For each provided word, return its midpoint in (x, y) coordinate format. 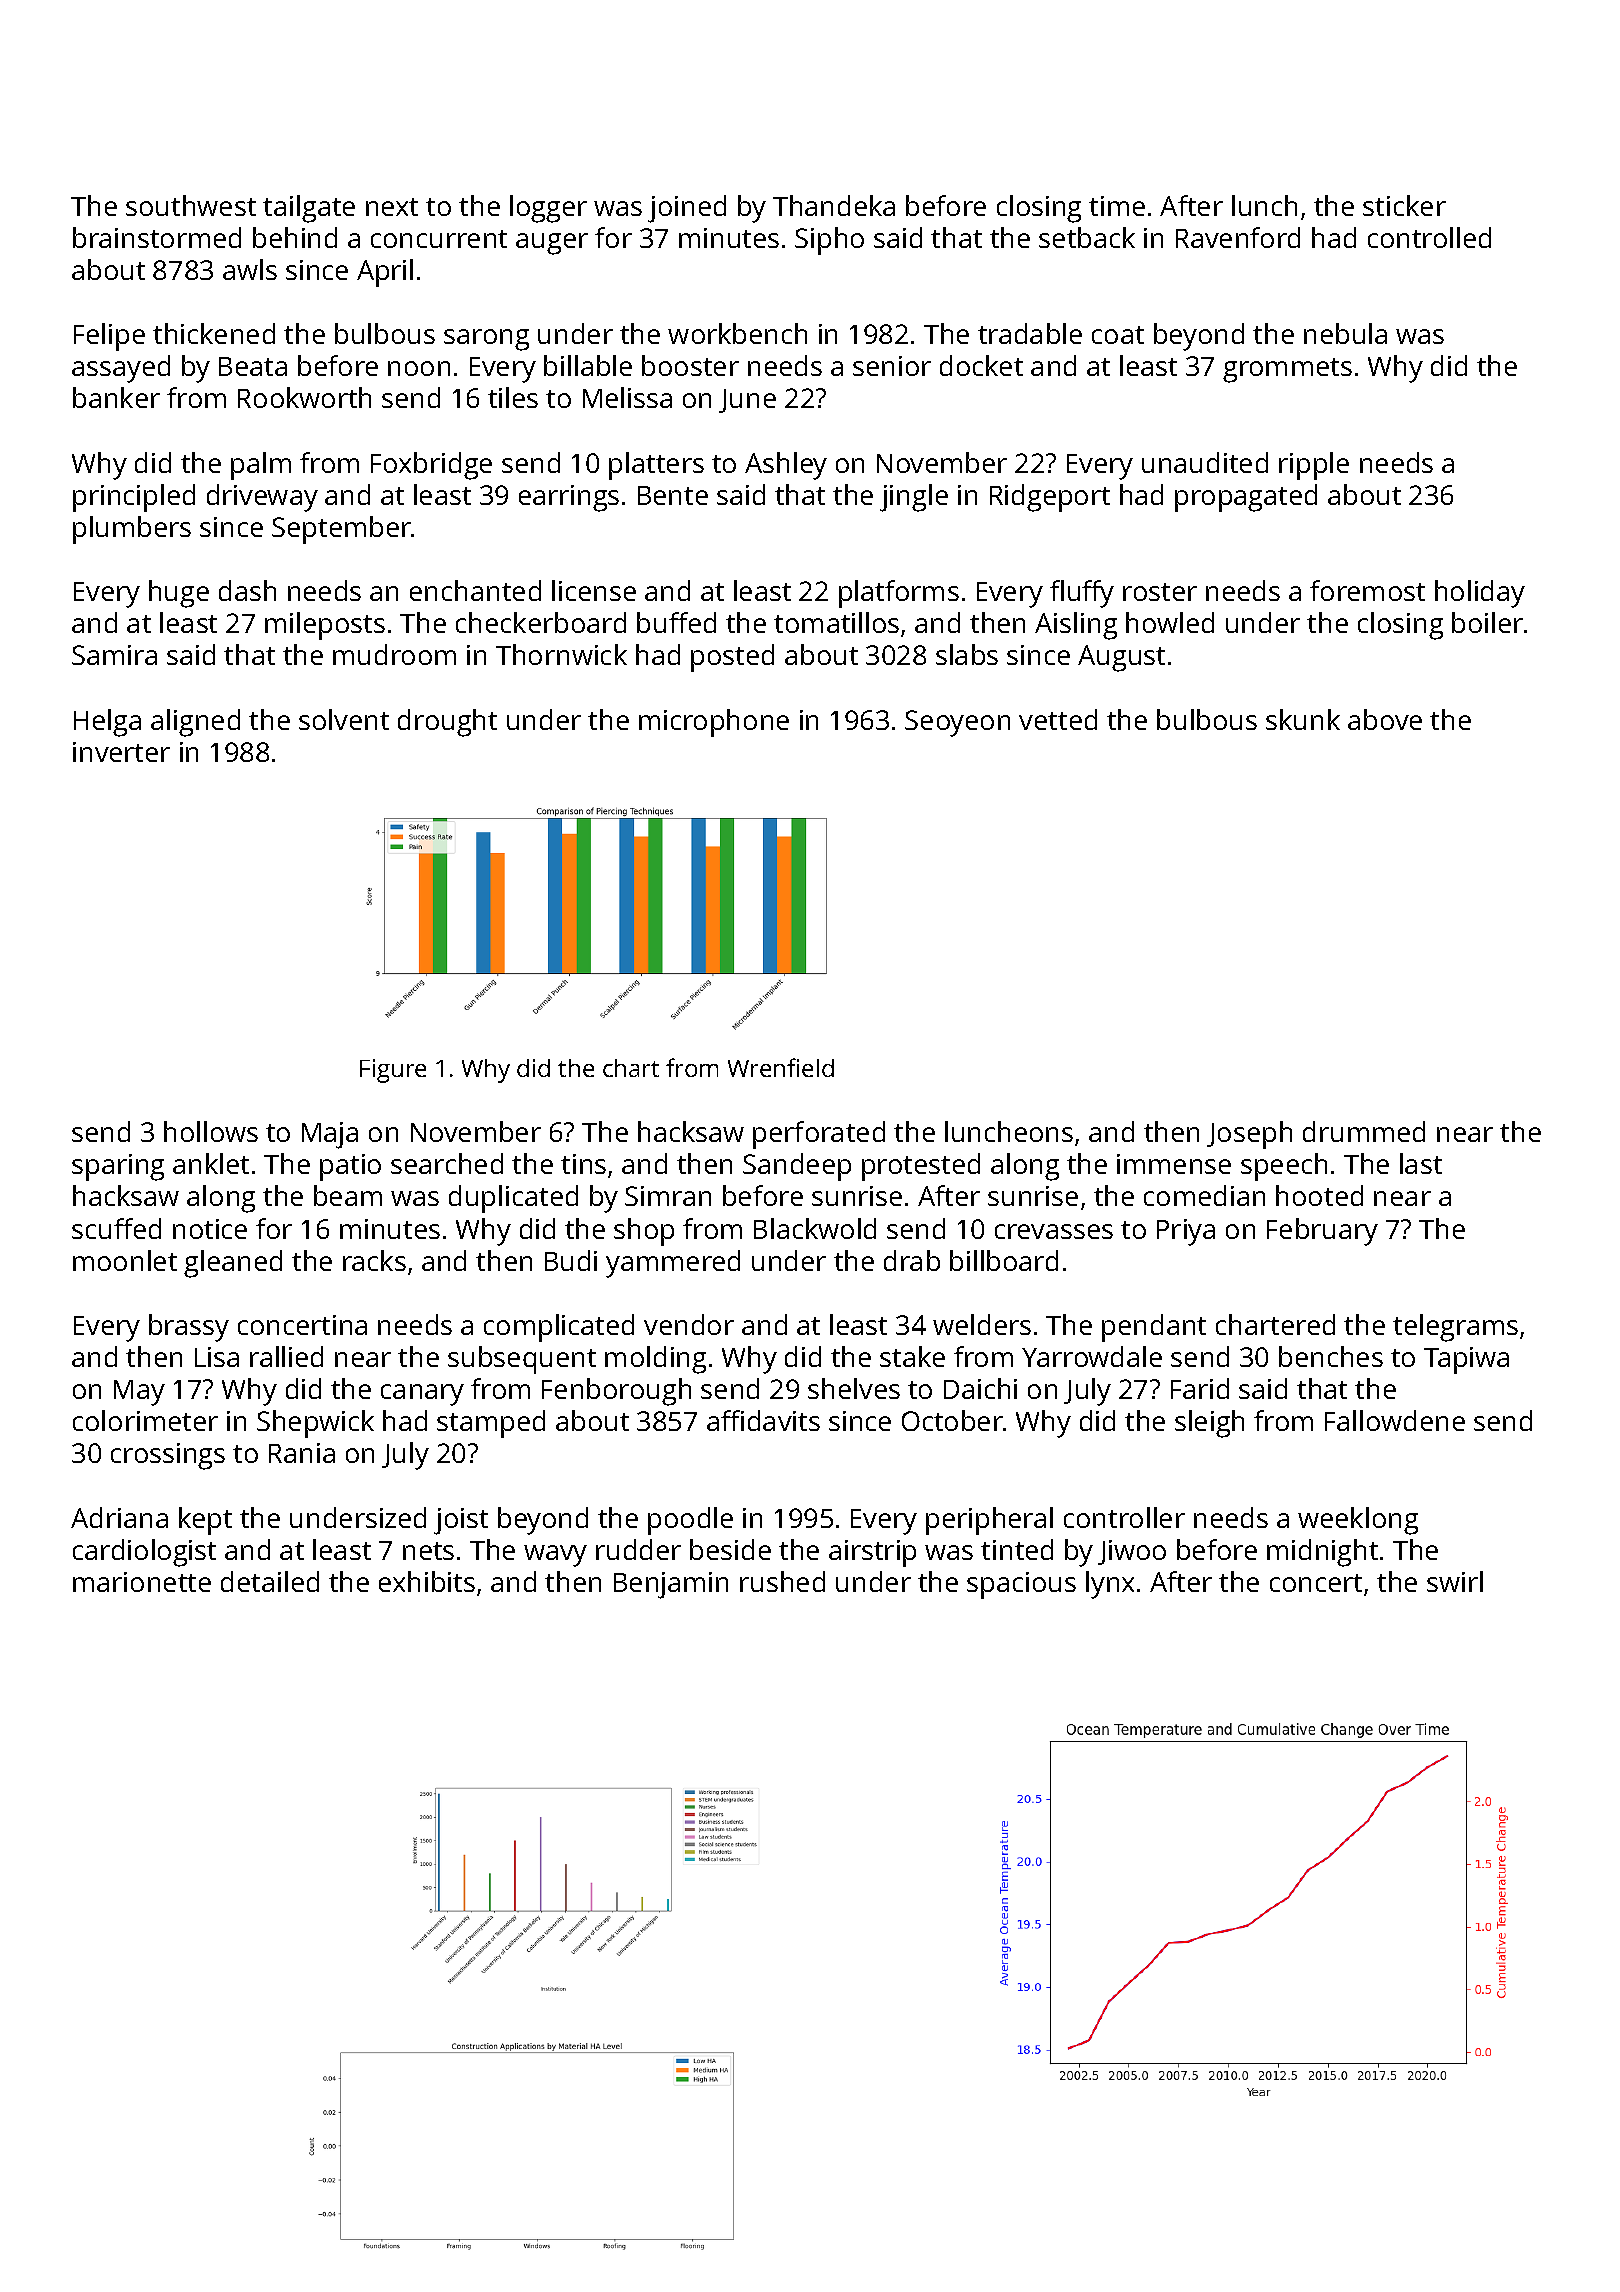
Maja (330, 1135)
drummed (1364, 1131)
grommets (1287, 370)
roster (1160, 592)
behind (295, 237)
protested (921, 1167)
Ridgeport (1050, 498)
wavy (555, 1556)
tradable (1030, 333)
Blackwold (815, 1228)
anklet (211, 1163)
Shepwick (315, 1424)
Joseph (1249, 1135)
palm (261, 466)
